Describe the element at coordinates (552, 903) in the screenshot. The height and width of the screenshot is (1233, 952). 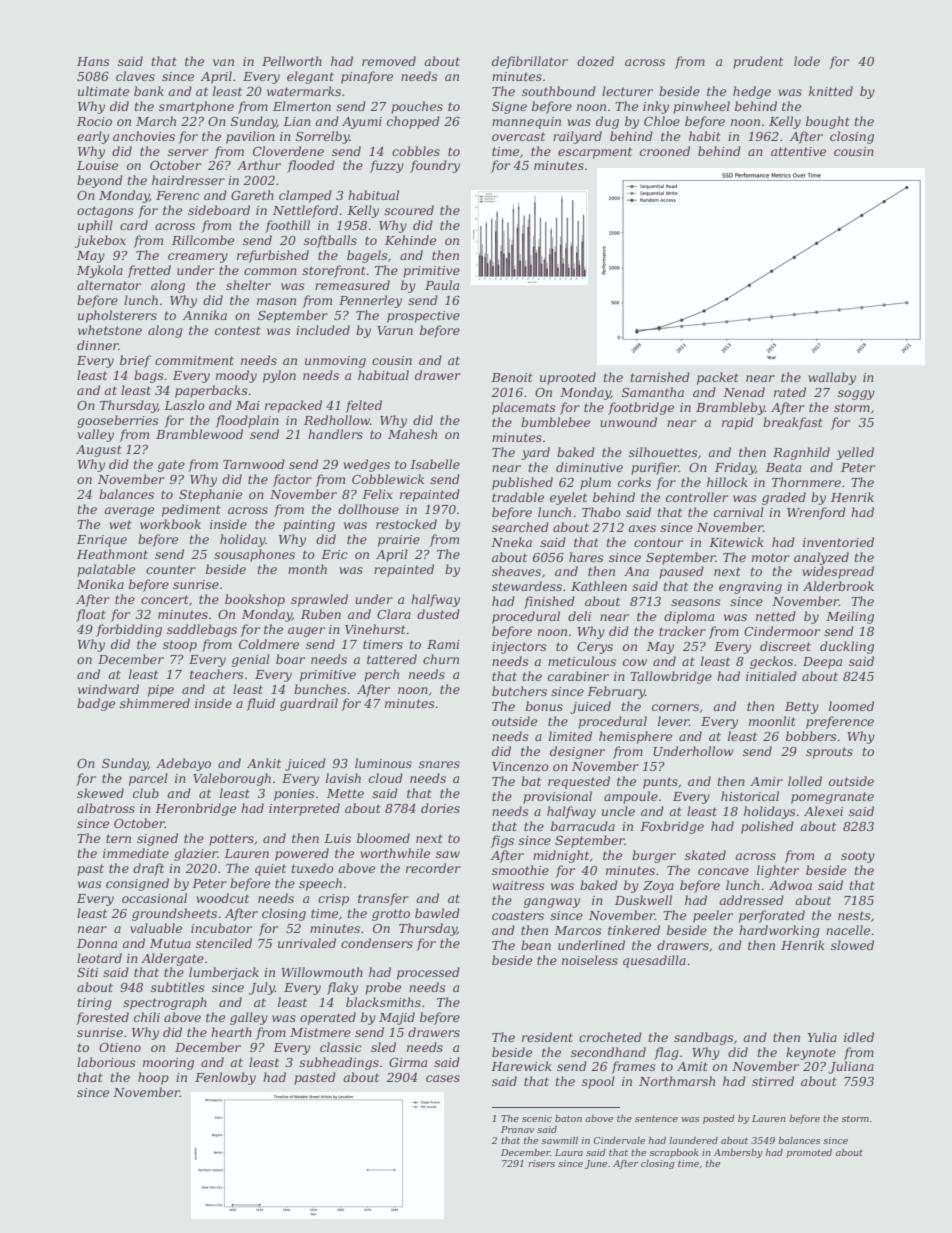
I see `gangway` at that location.
